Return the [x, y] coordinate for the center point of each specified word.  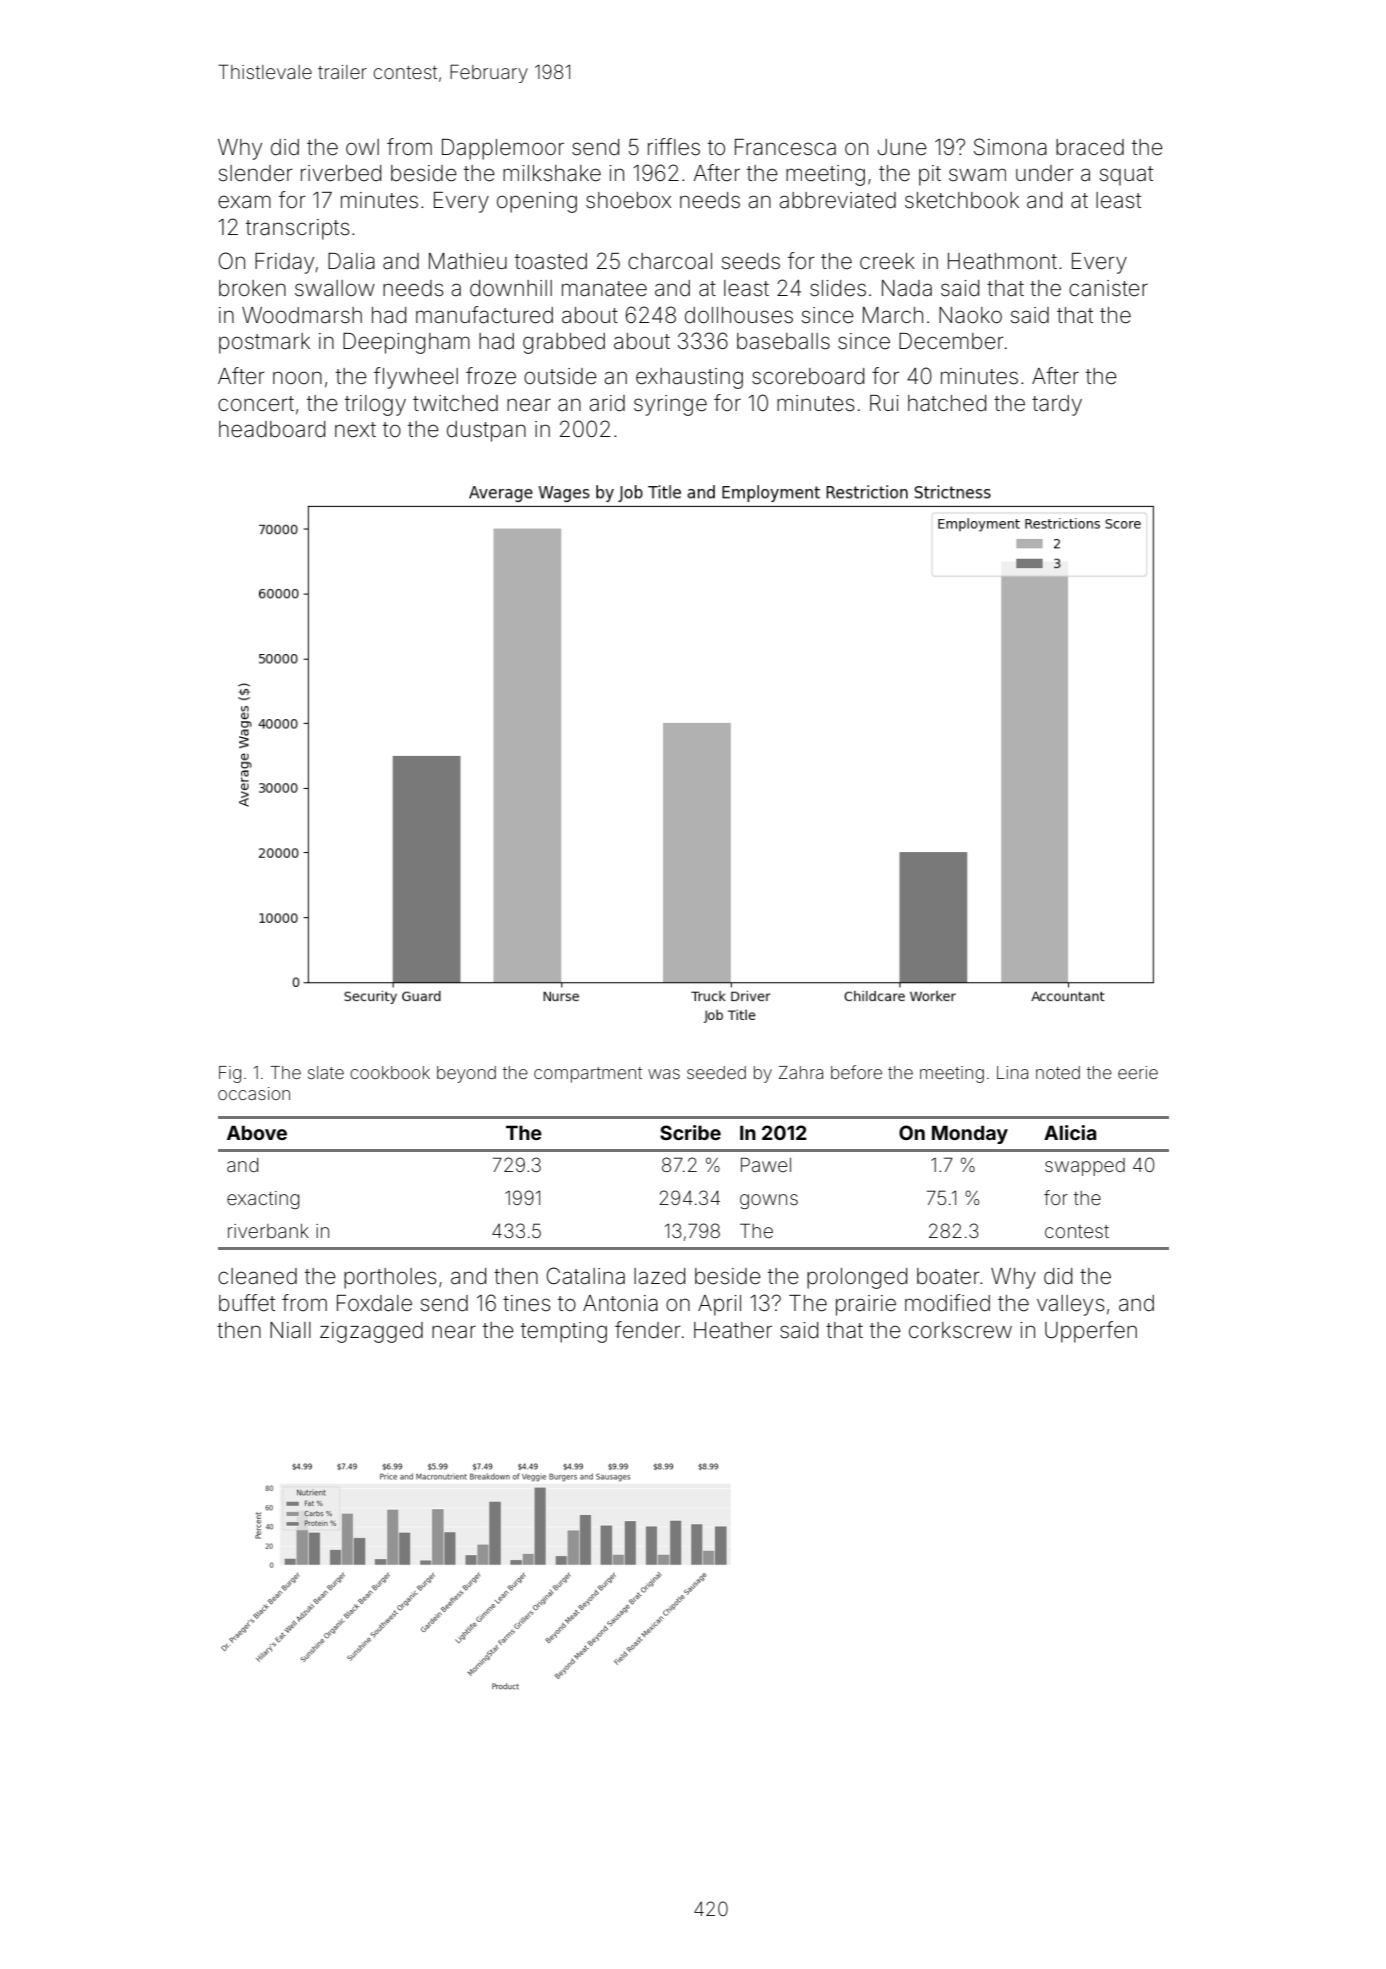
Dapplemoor [503, 149]
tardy [1057, 405]
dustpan [486, 431]
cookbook [390, 1072]
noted [1058, 1072]
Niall [290, 1330]
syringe [670, 405]
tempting [564, 1332]
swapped [1085, 1167]
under [1045, 173]
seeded [716, 1072]
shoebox [628, 200]
